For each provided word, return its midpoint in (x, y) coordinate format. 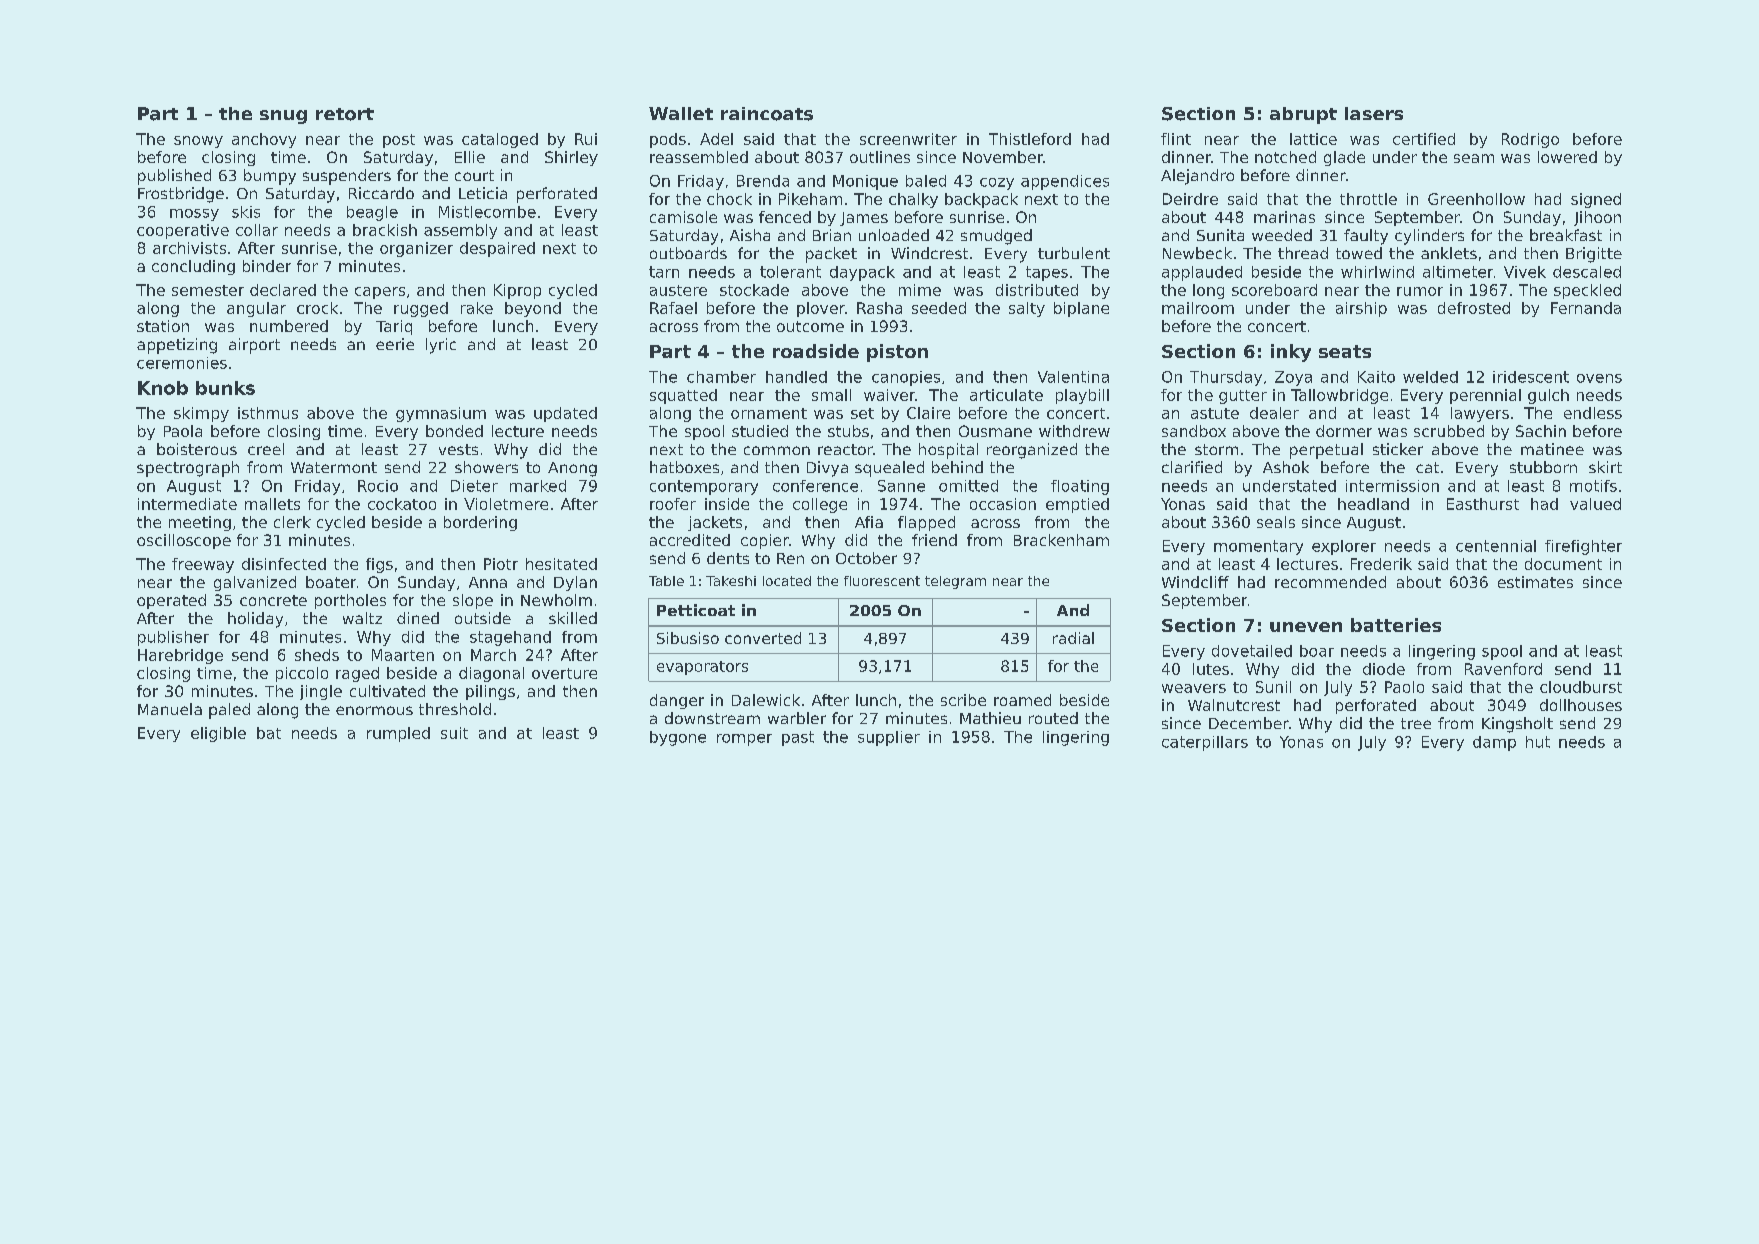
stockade (754, 290)
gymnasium (441, 414)
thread (1303, 253)
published (174, 177)
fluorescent (882, 581)
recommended (1330, 582)
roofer (673, 504)
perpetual (1326, 451)
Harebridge (180, 656)
